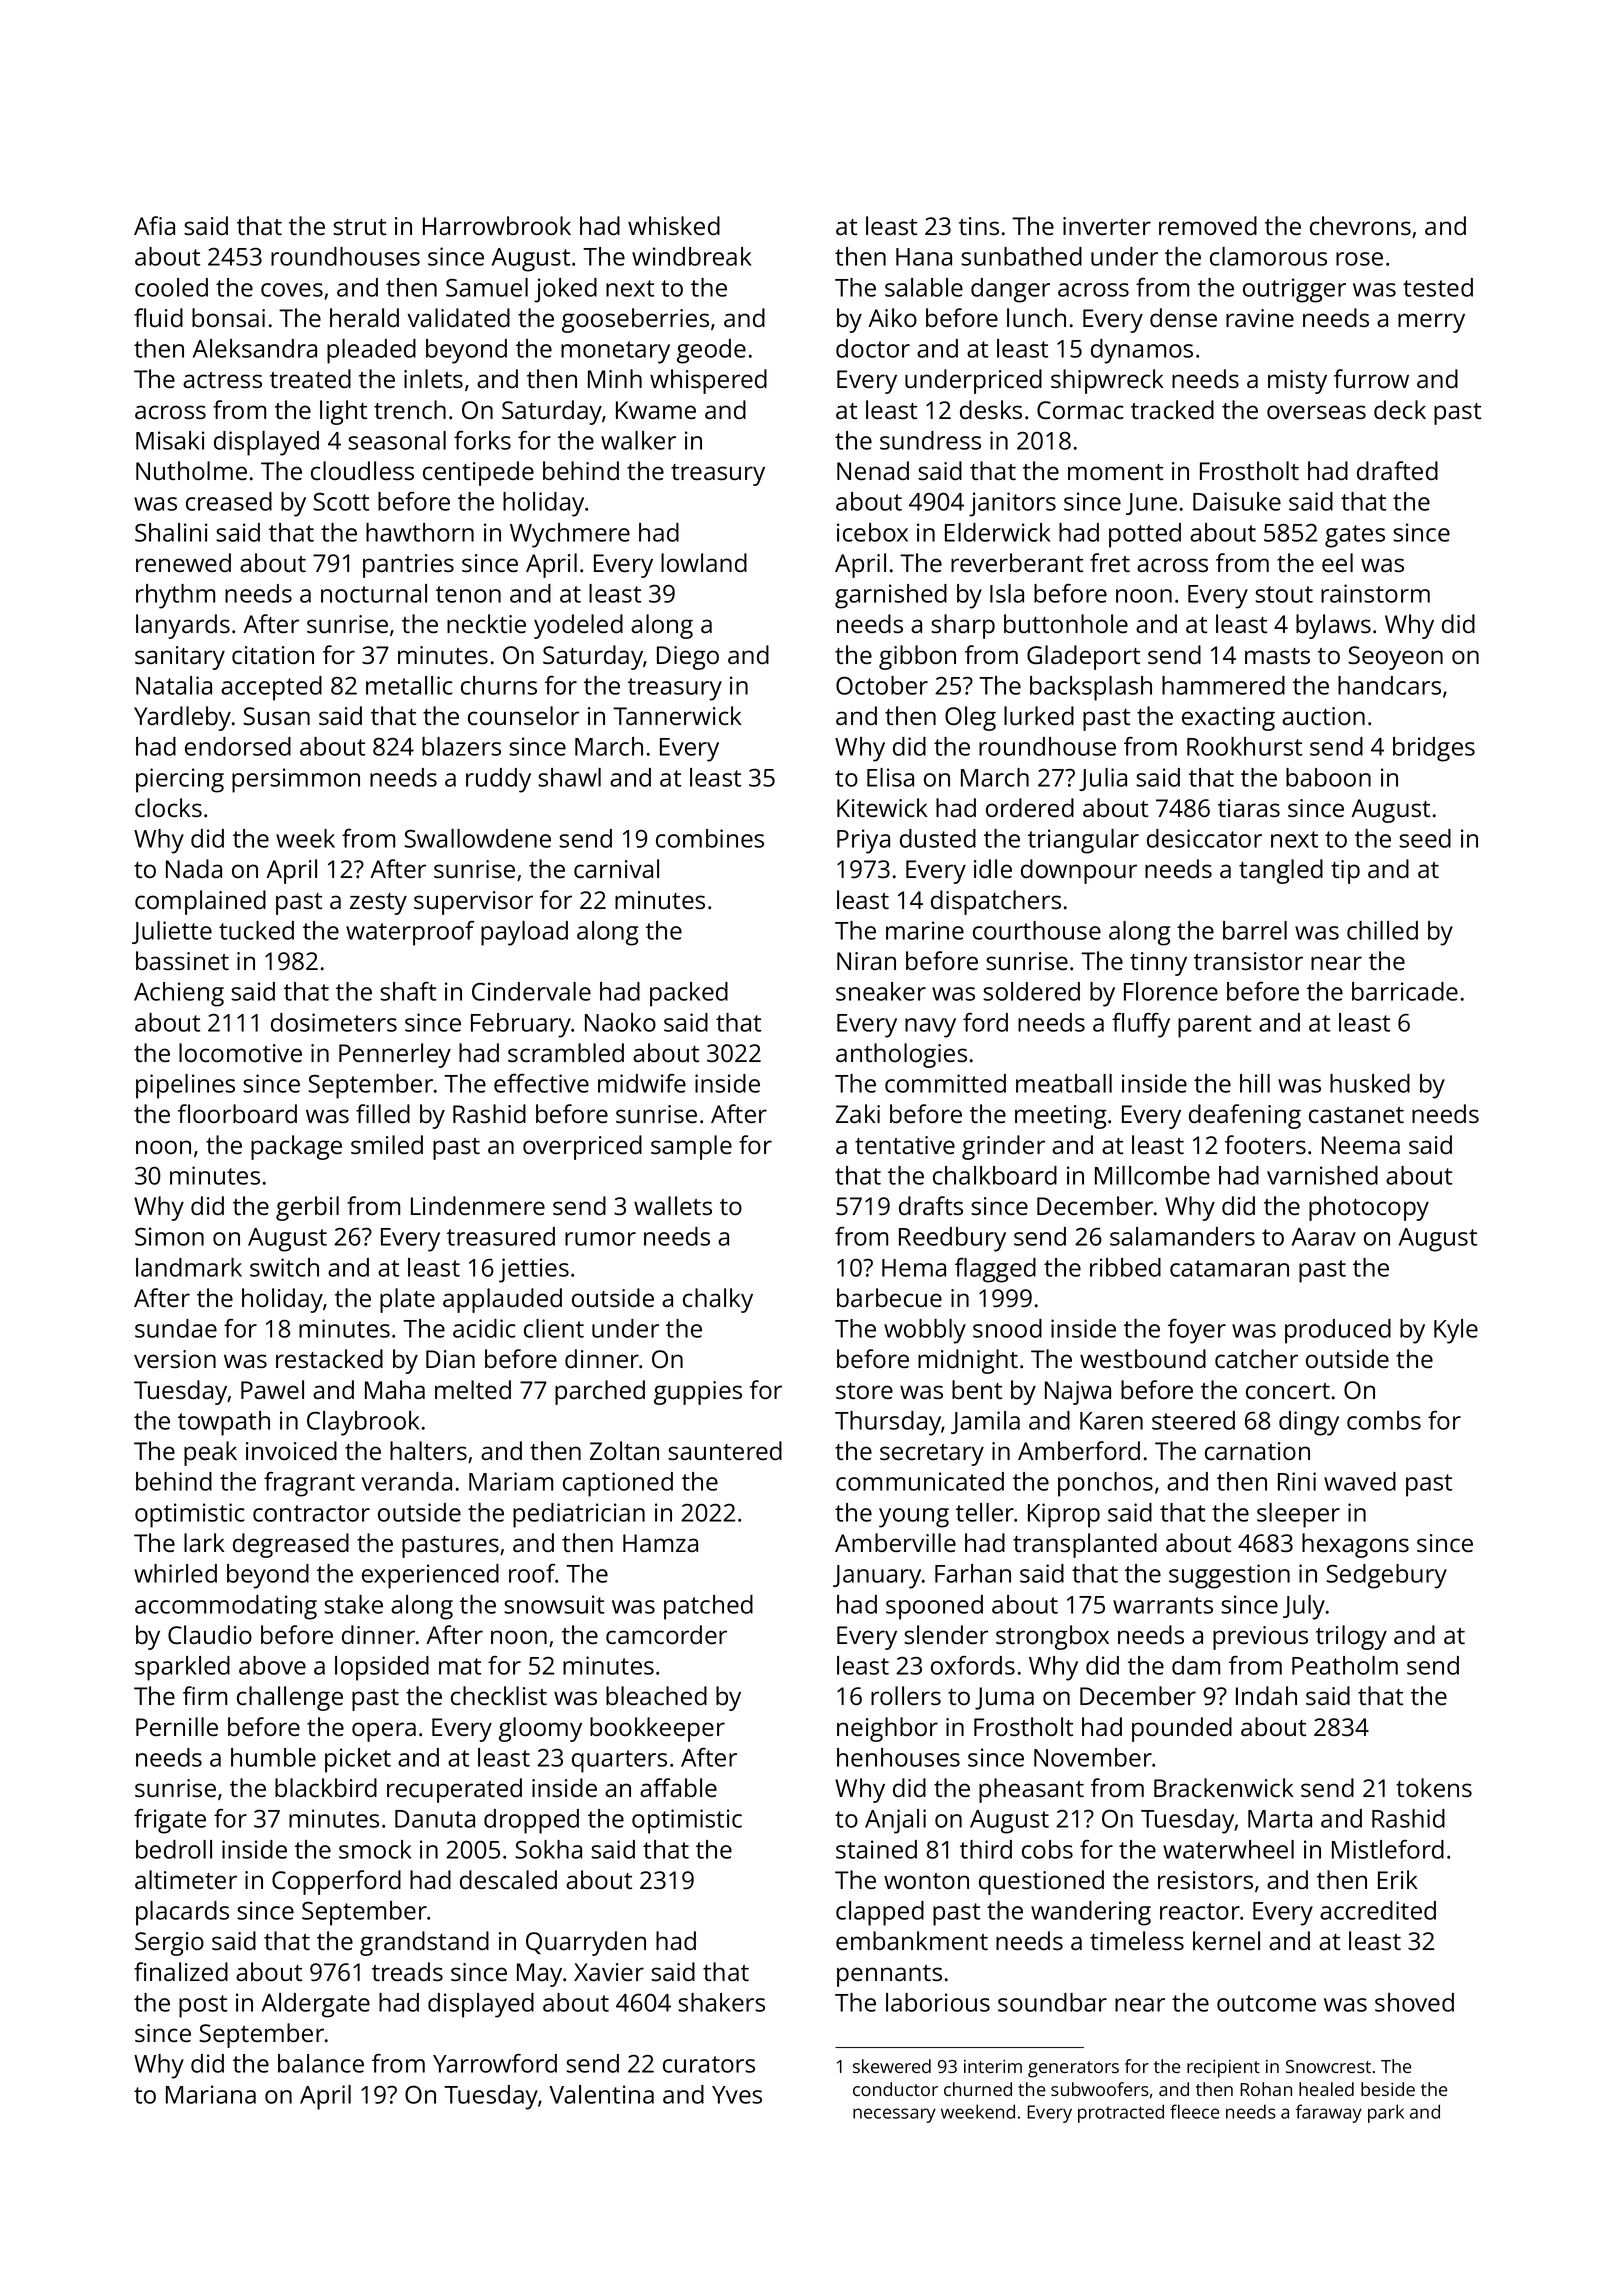  What do you see at coordinates (892, 317) in the screenshot?
I see `Aiko` at bounding box center [892, 317].
